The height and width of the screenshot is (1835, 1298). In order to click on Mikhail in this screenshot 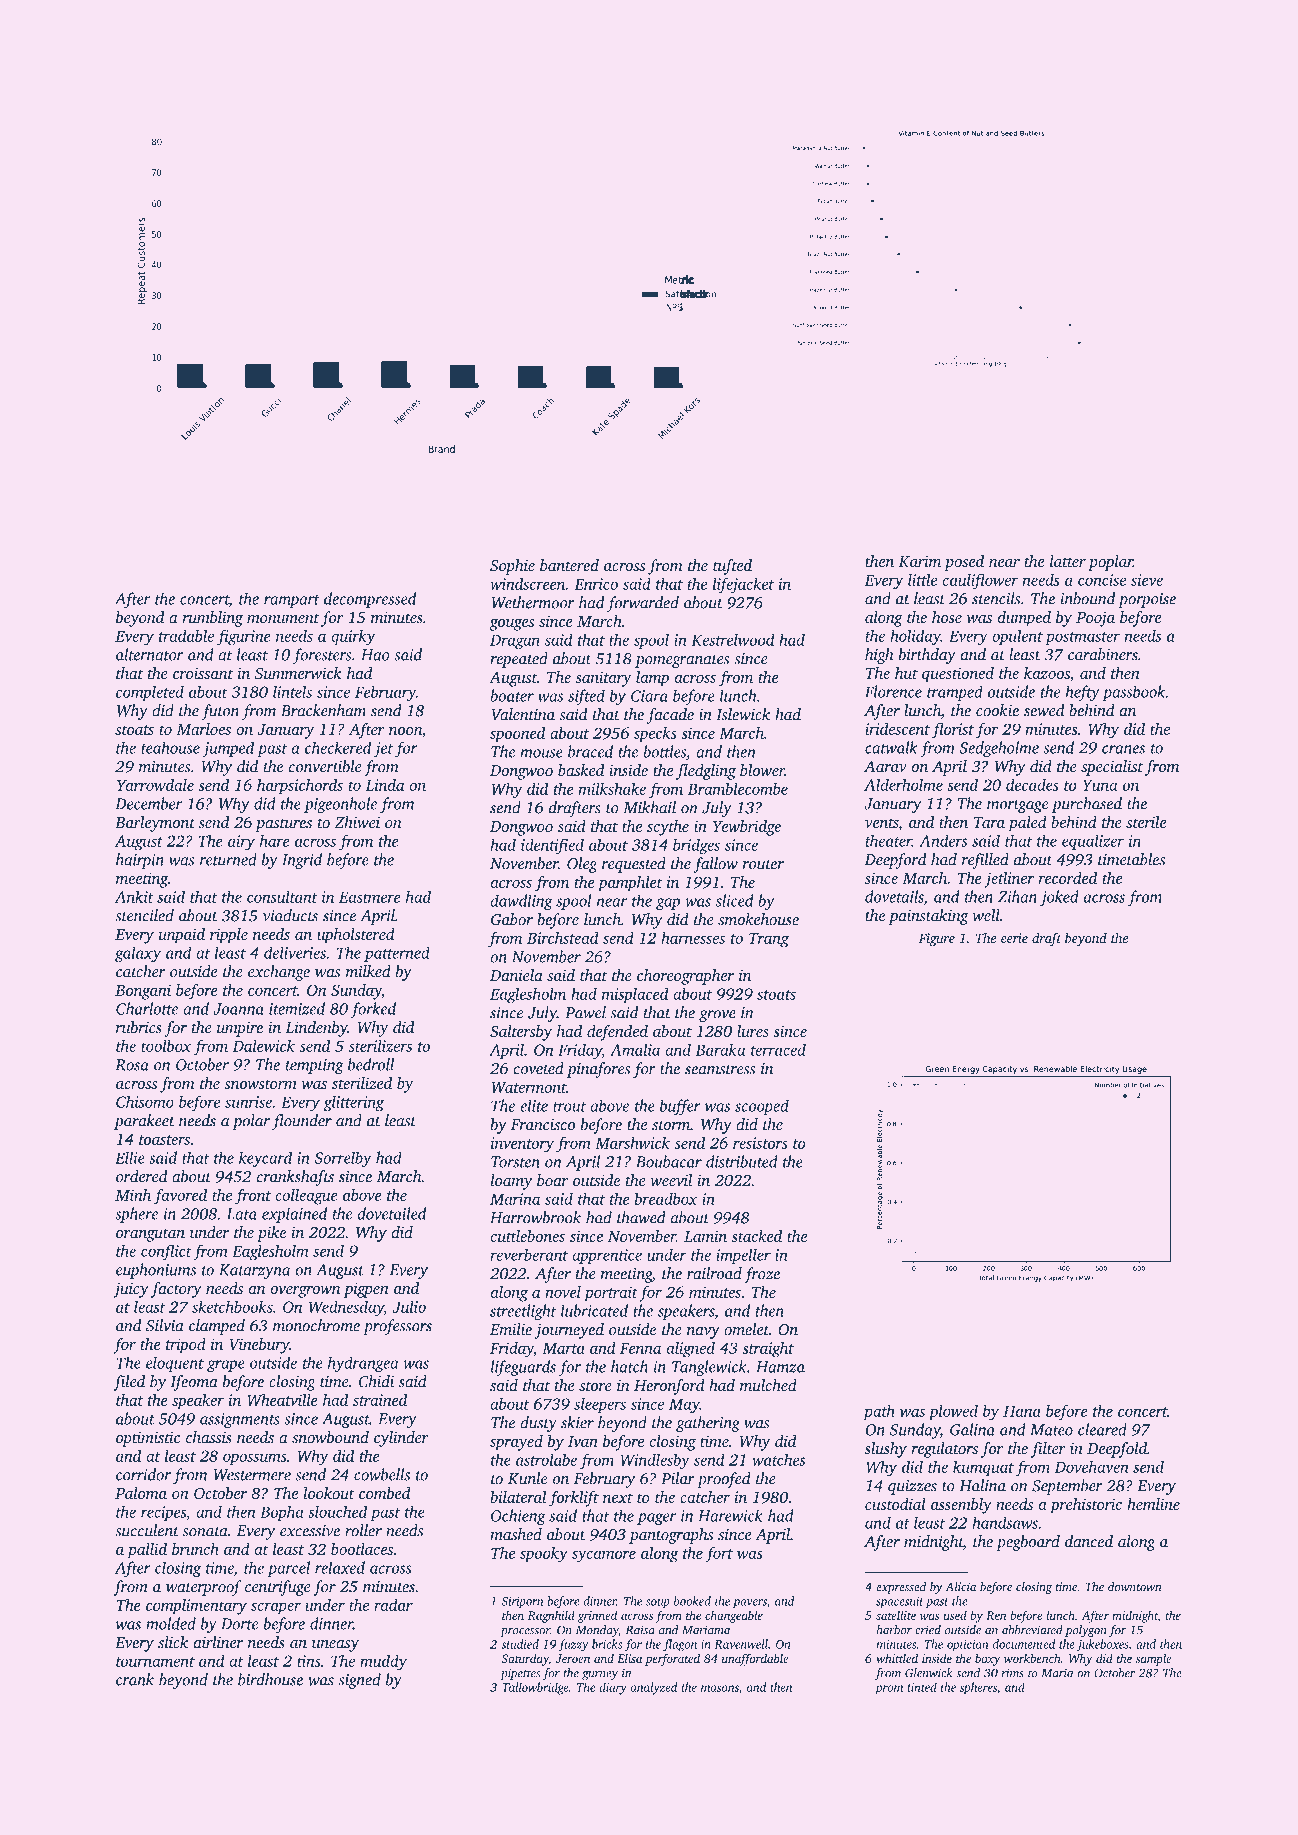, I will do `click(650, 807)`.
